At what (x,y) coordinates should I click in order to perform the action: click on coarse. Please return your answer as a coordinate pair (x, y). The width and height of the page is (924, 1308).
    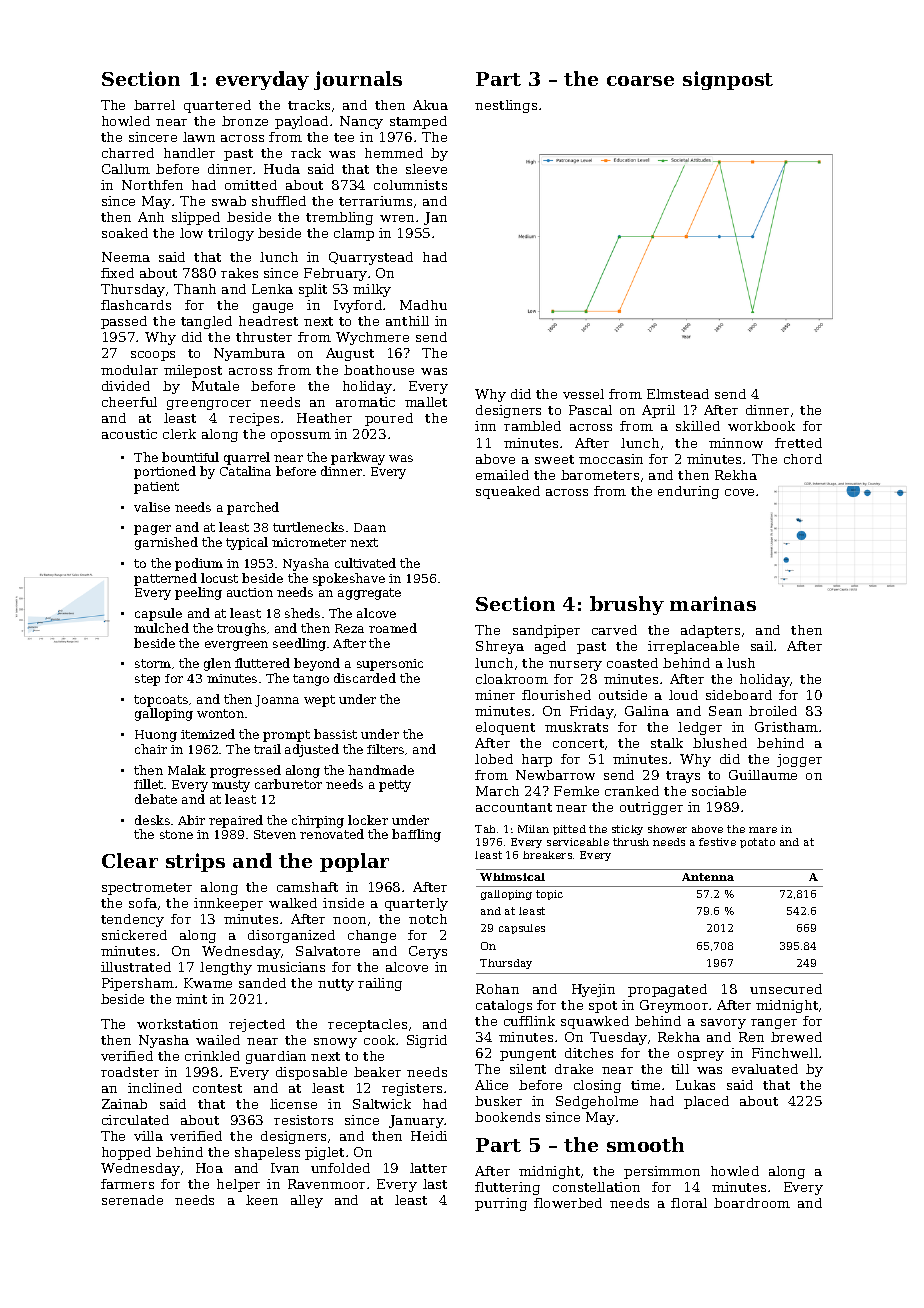
    Looking at the image, I should click on (640, 81).
